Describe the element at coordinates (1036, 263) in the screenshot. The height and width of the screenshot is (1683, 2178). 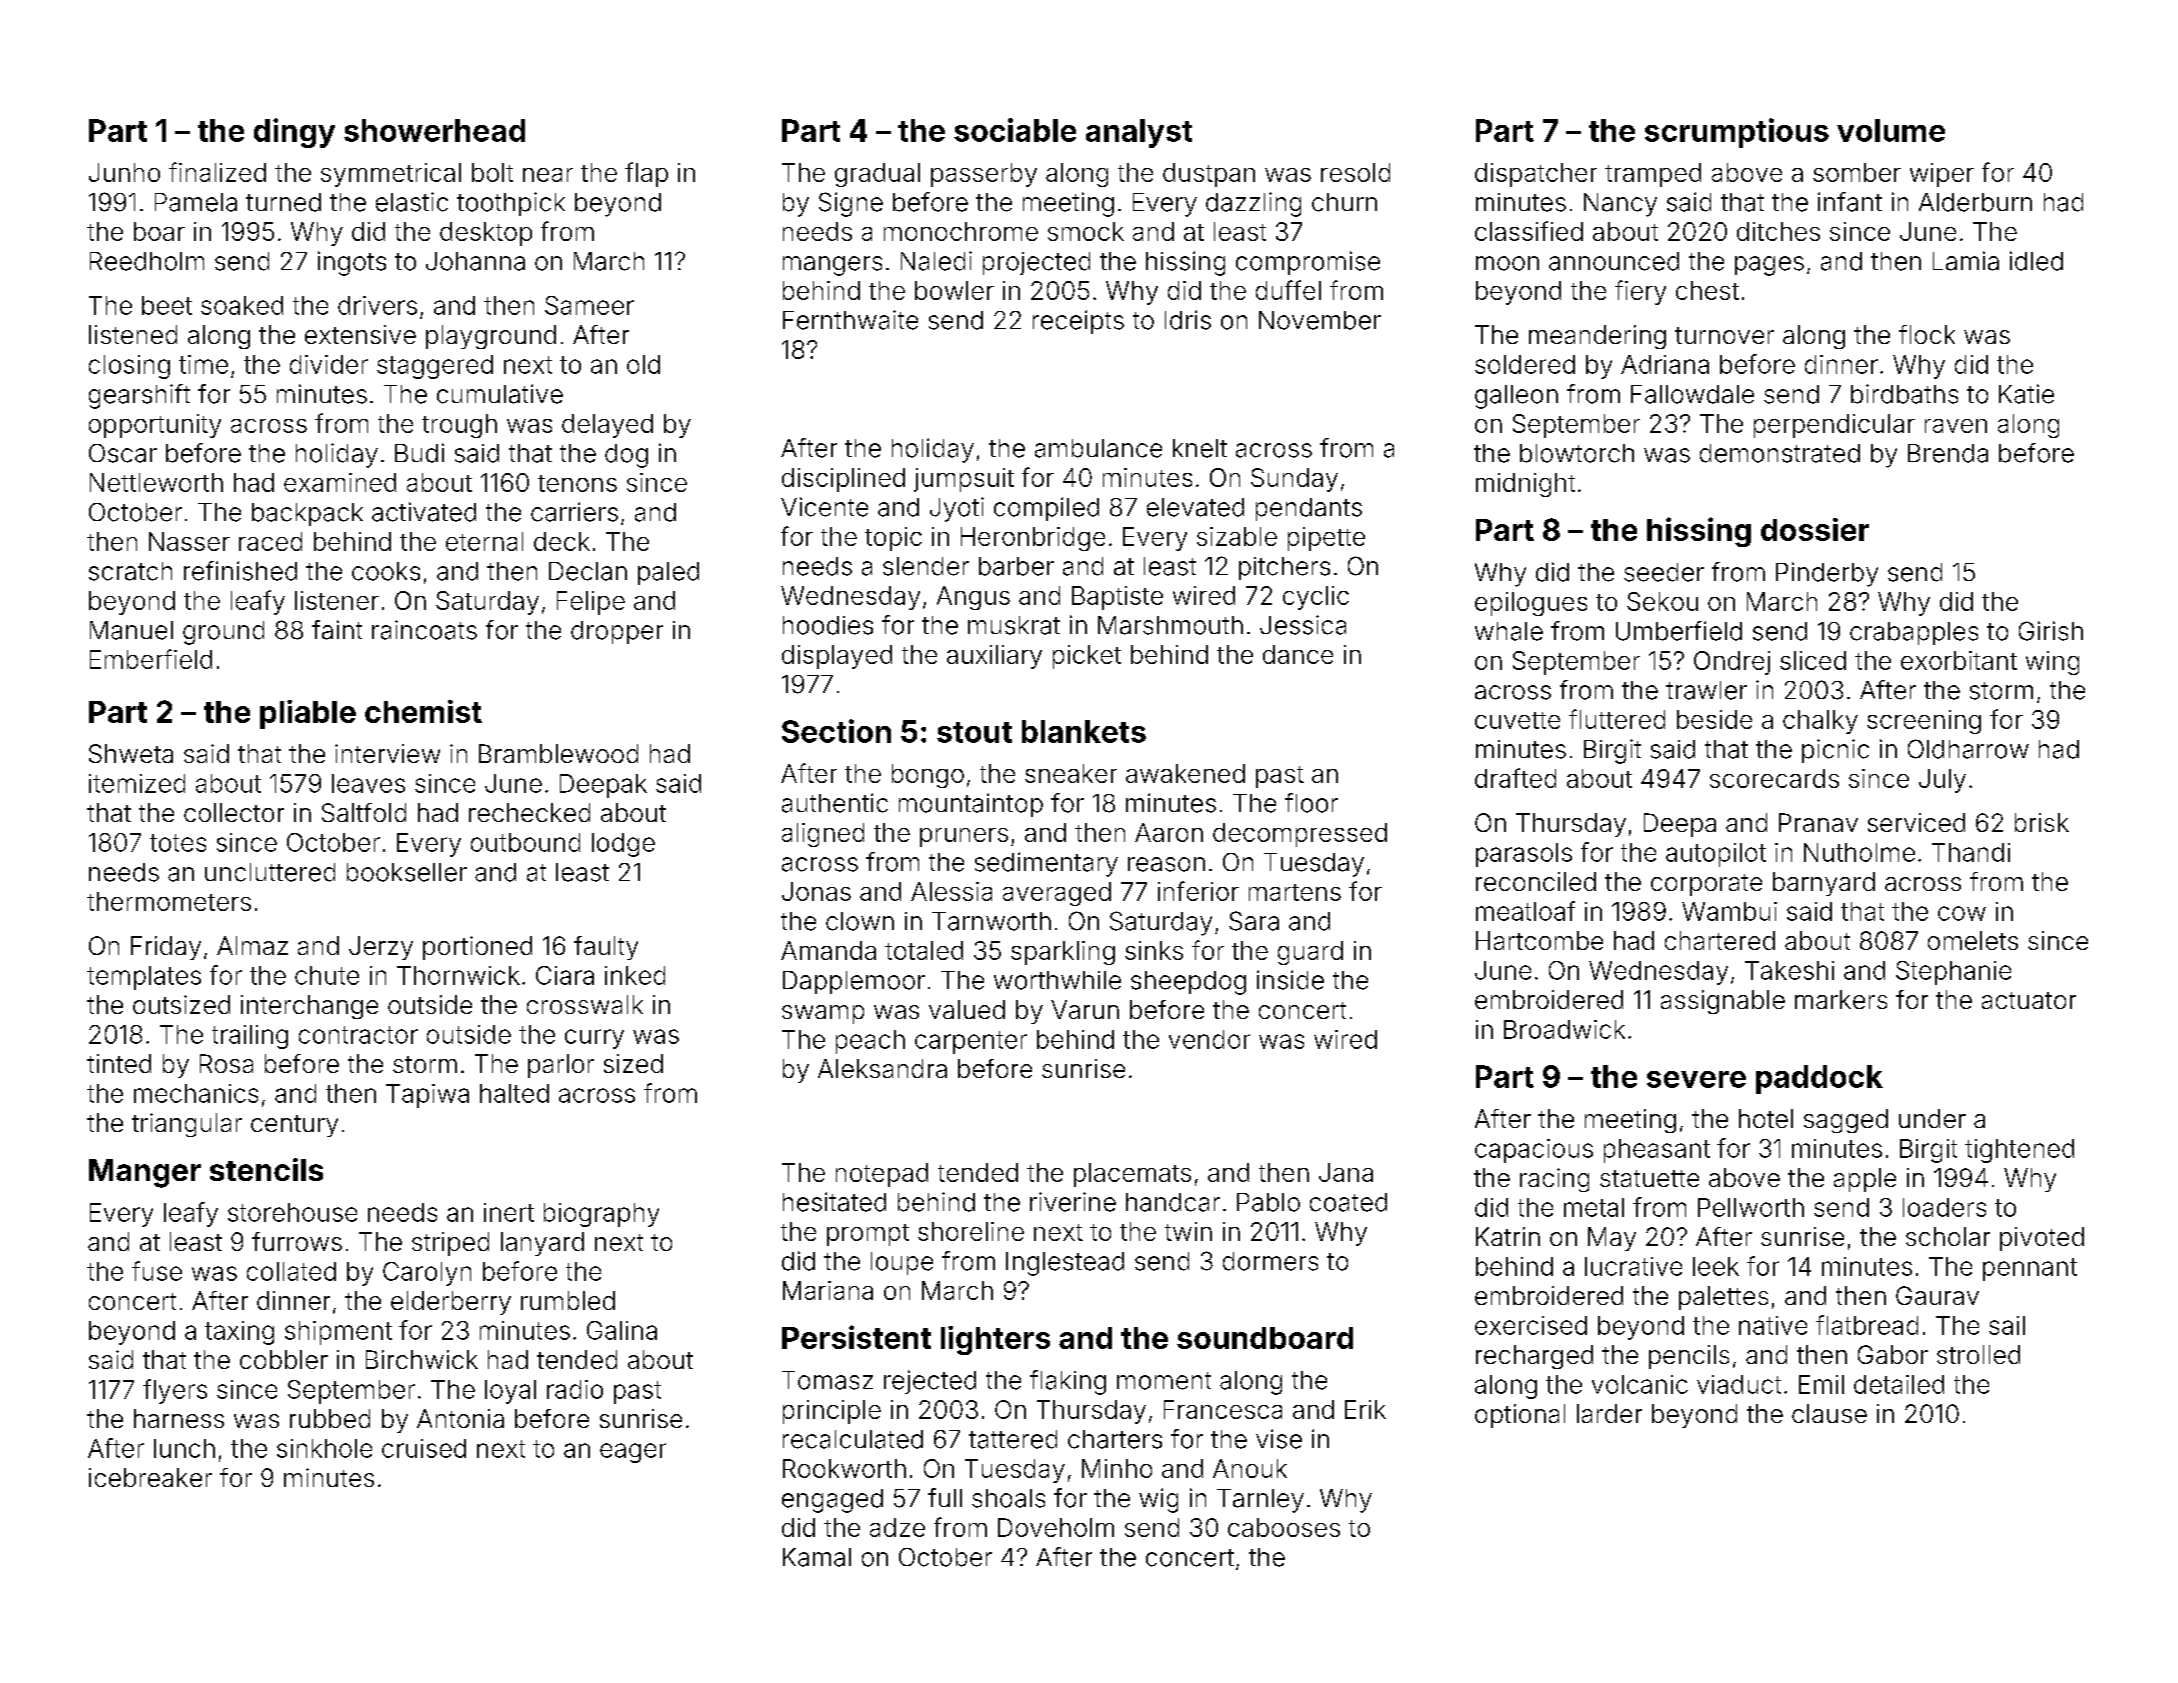
I see `projected` at that location.
